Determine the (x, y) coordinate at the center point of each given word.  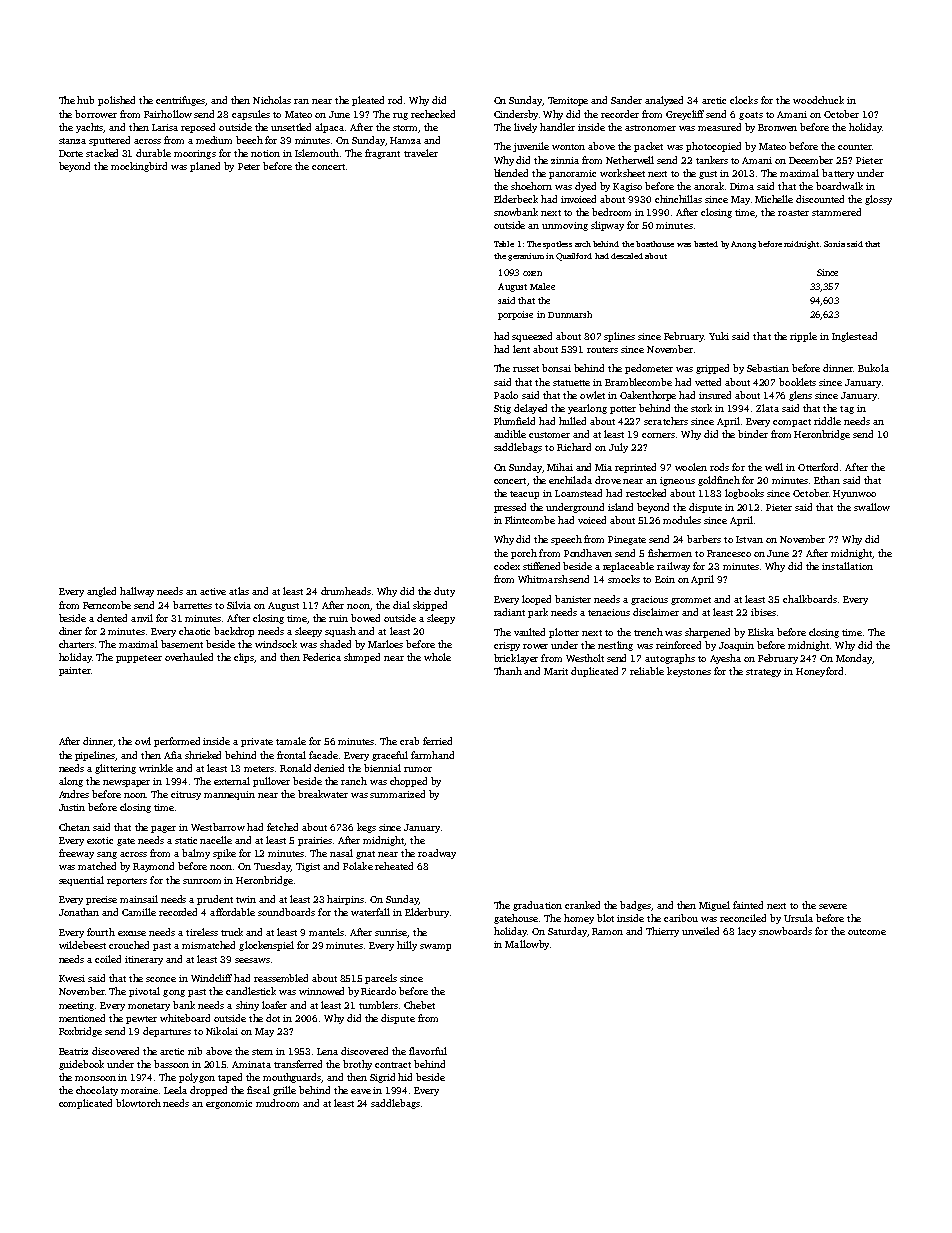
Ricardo (378, 991)
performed (177, 742)
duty (444, 592)
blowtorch (138, 1103)
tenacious (609, 612)
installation (847, 566)
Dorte (71, 153)
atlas (239, 591)
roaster (793, 213)
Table (504, 244)
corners (658, 435)
